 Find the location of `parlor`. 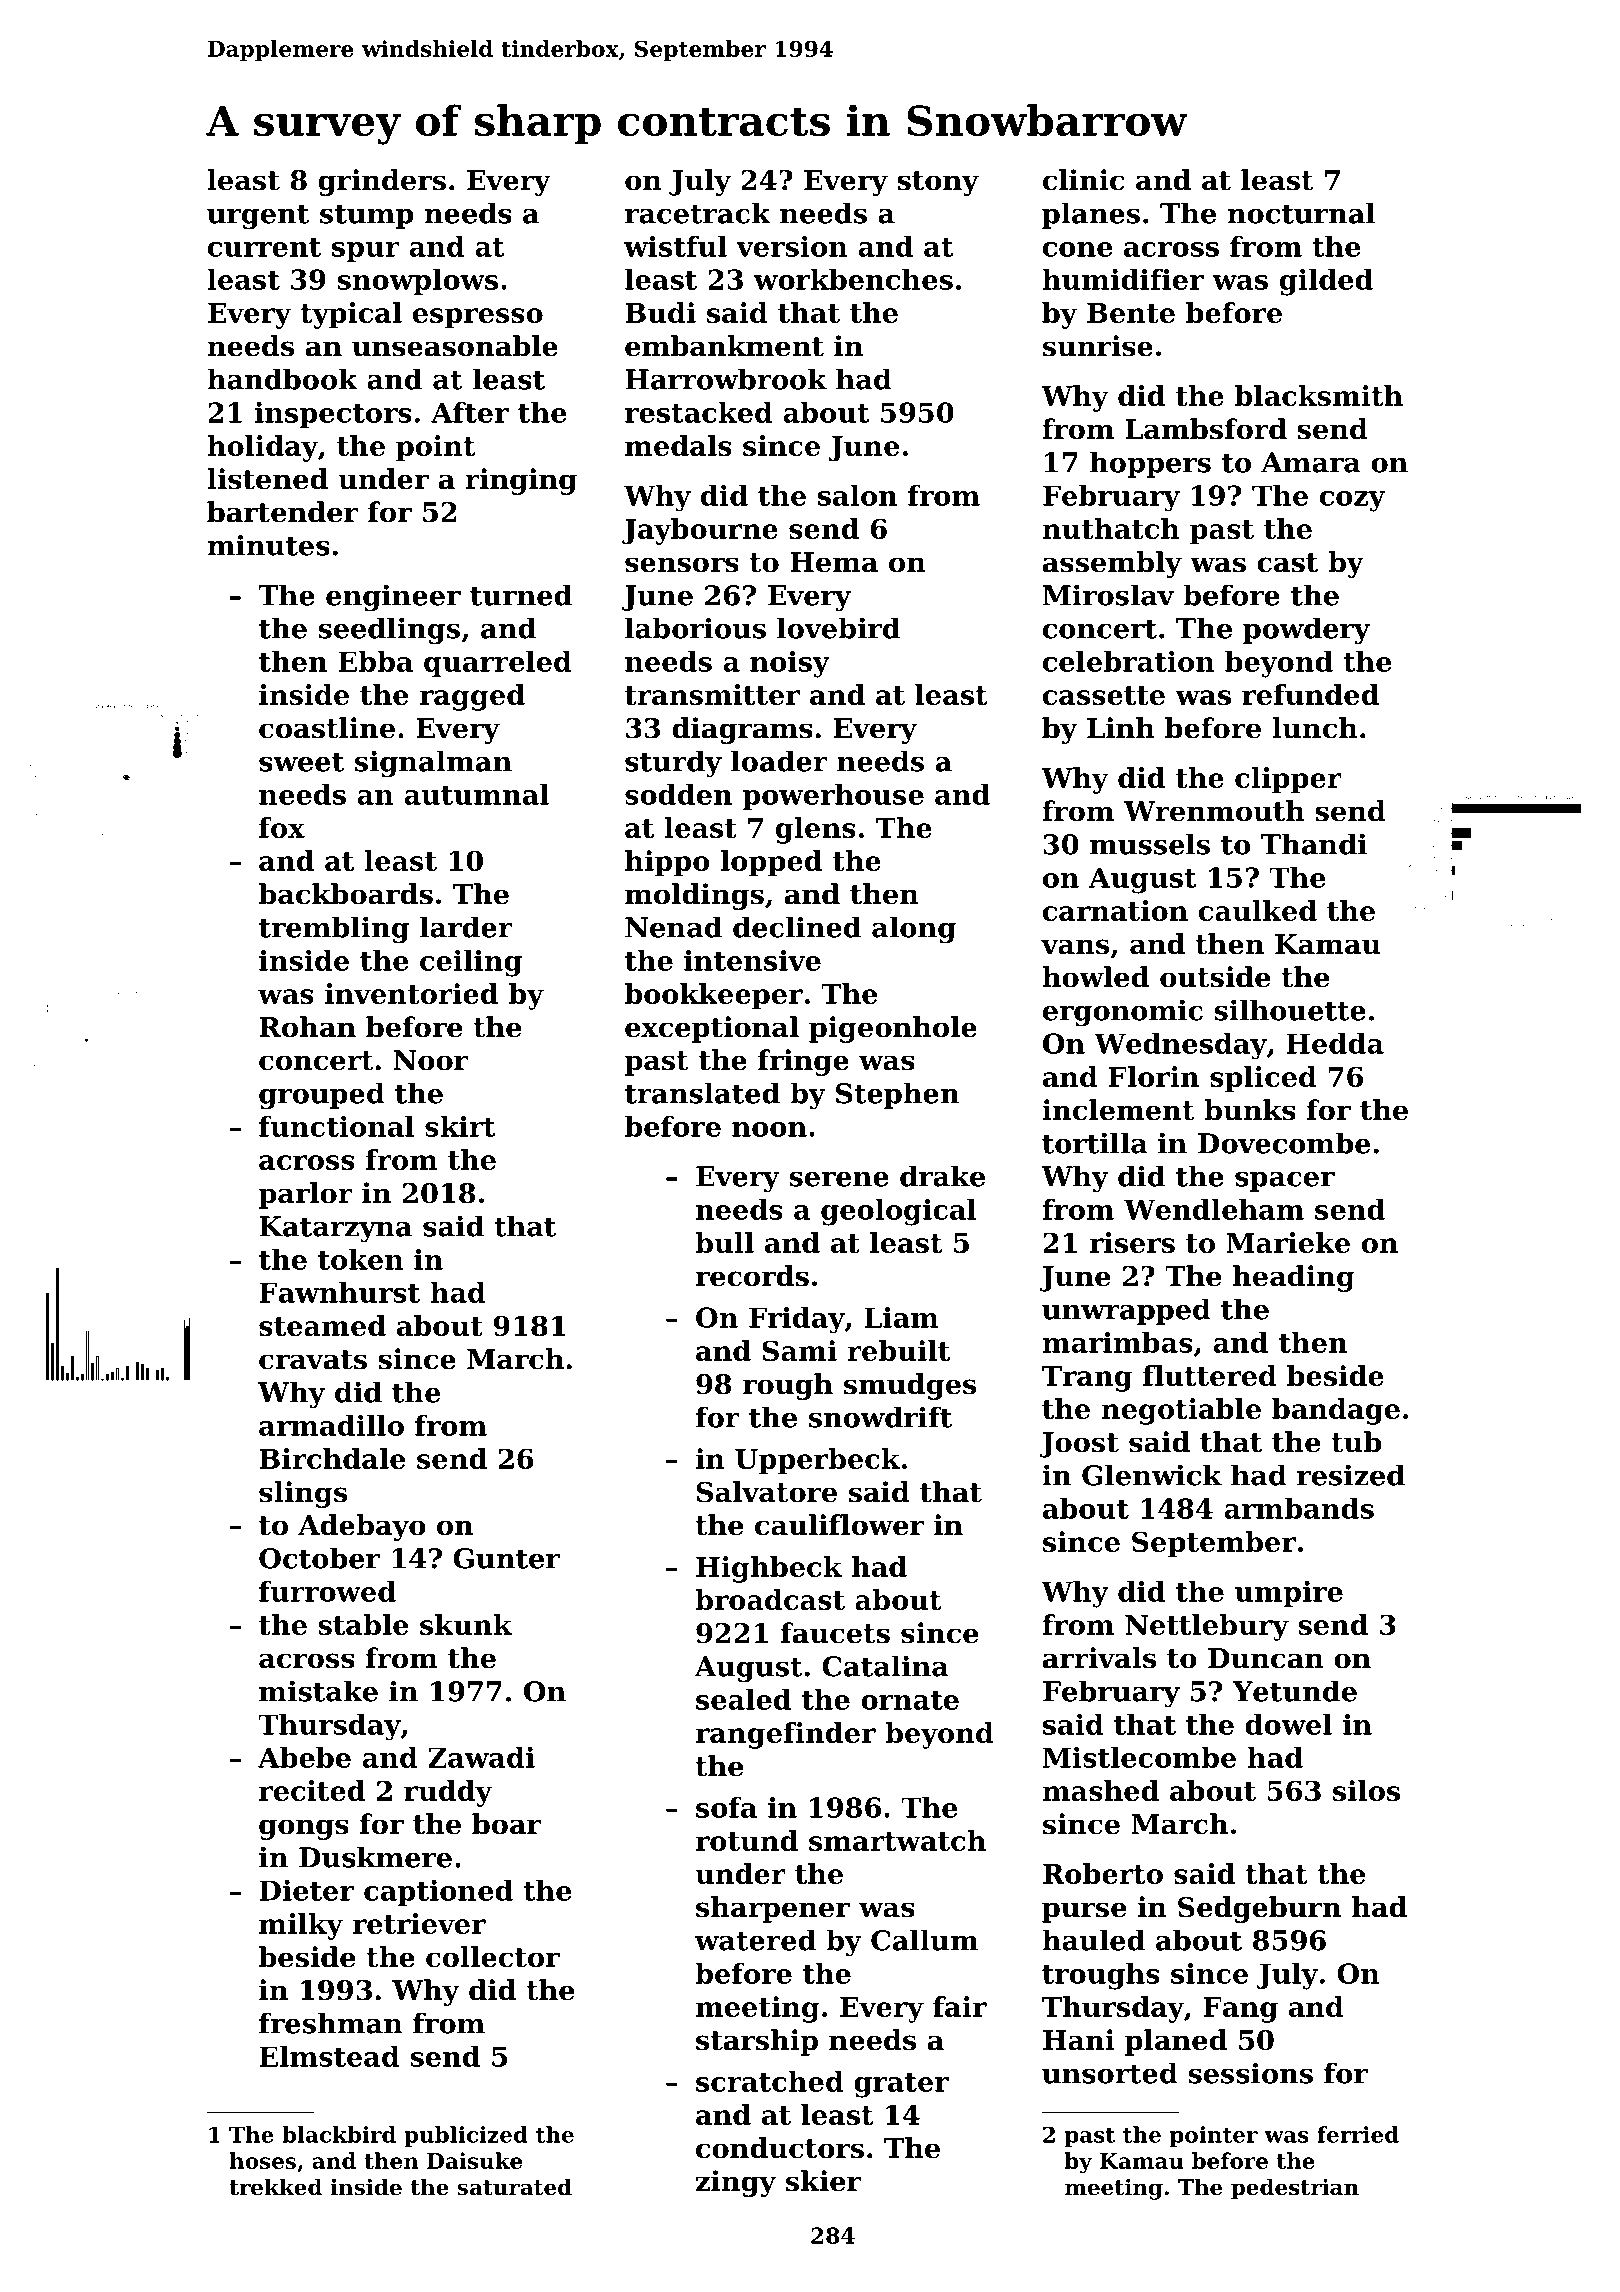

parlor is located at coordinates (306, 1195).
